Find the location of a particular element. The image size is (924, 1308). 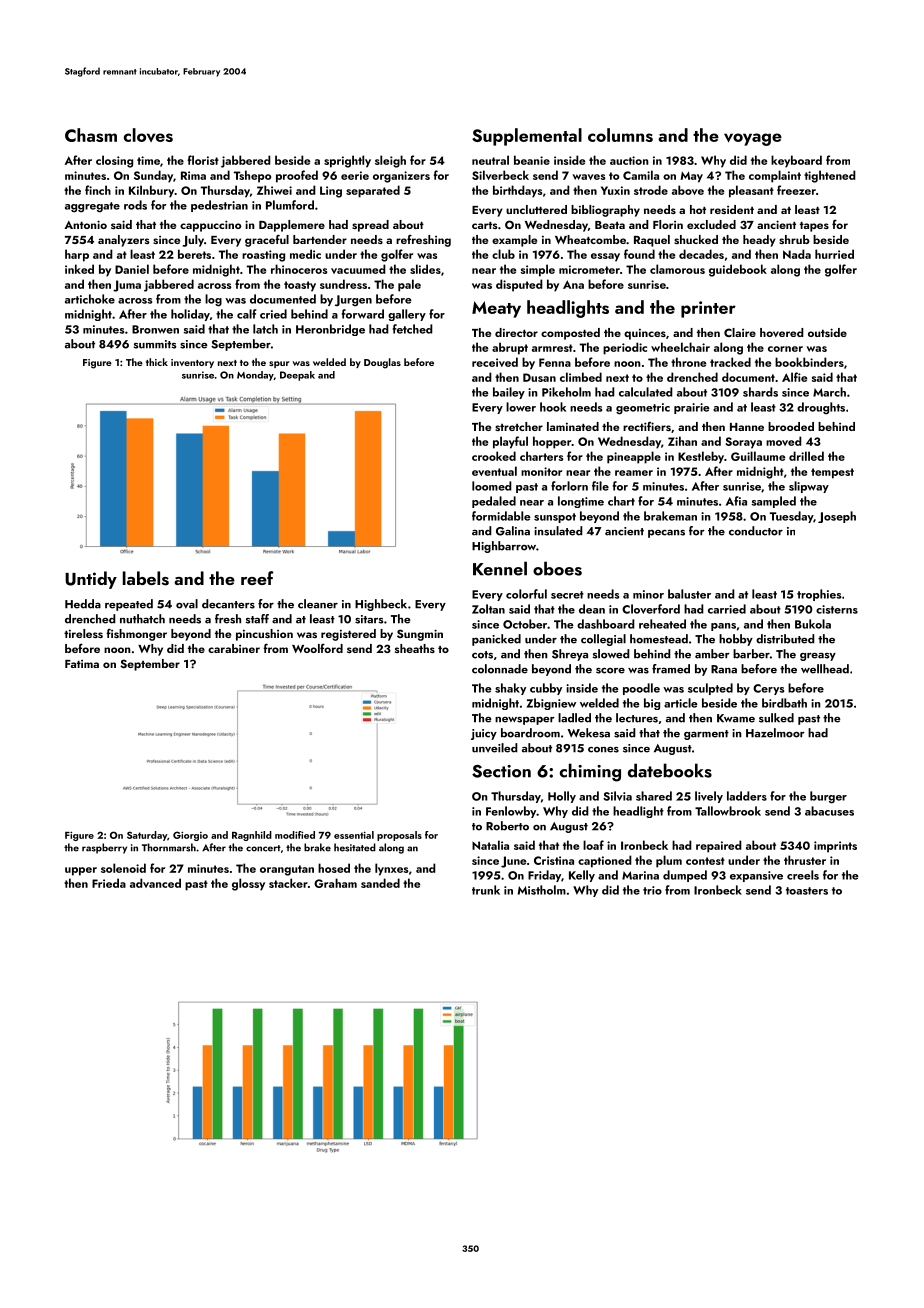

staff is located at coordinates (257, 619).
